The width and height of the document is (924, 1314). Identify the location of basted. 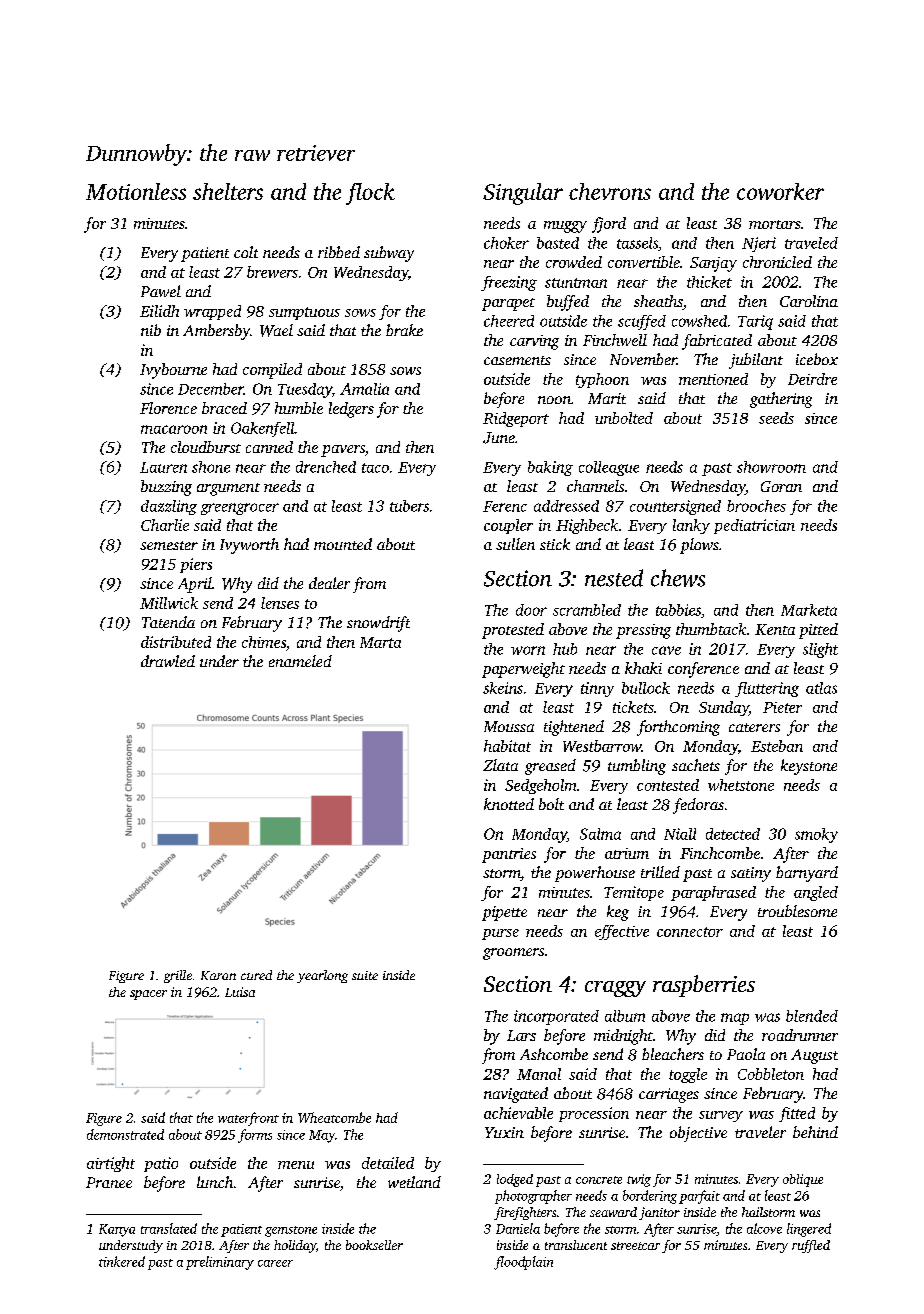
(558, 243).
